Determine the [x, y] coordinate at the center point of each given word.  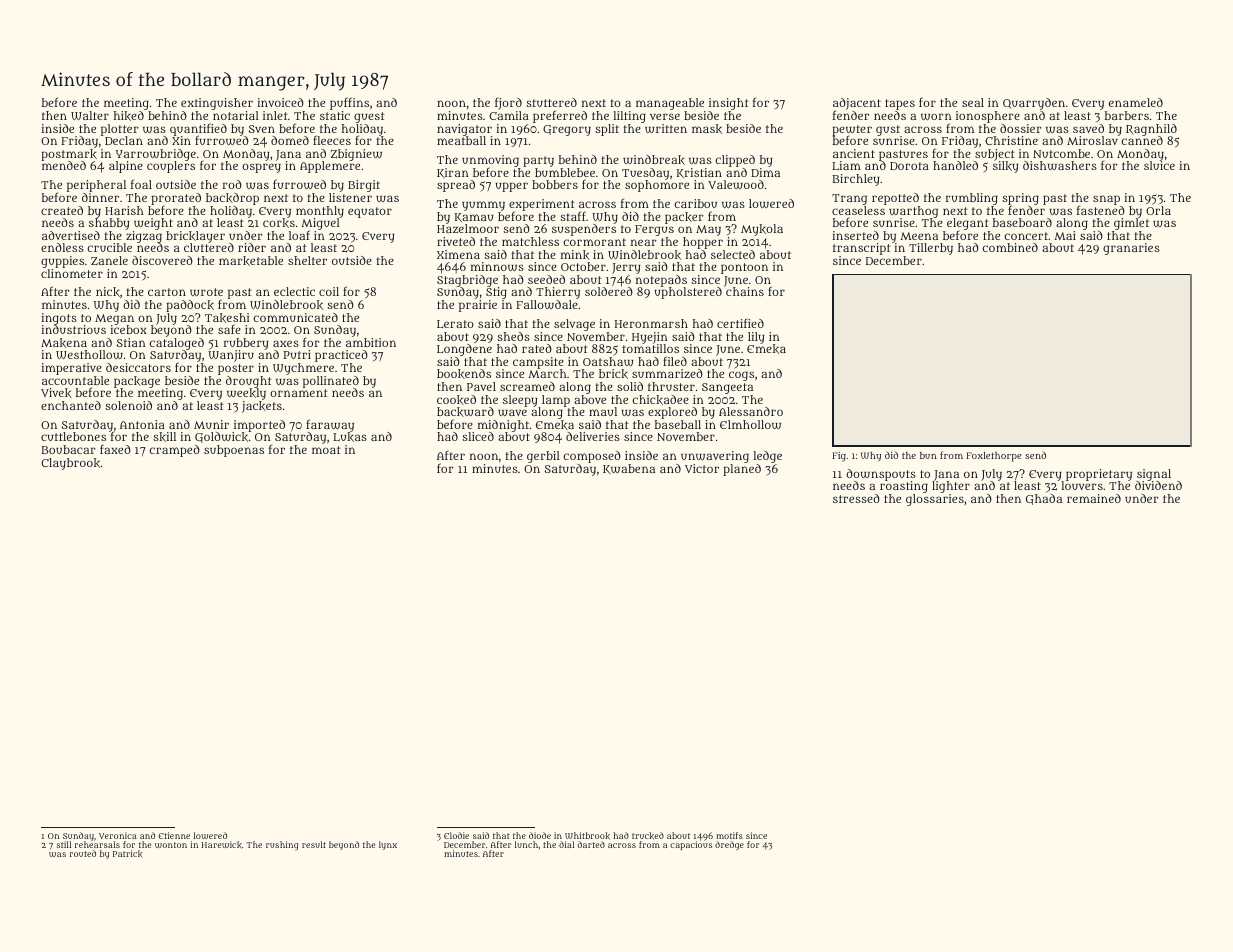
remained [1094, 498]
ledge [767, 457]
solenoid [128, 405]
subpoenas [234, 451]
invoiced [280, 102]
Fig [839, 457]
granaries [1131, 249]
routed [83, 853]
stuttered [551, 102]
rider [252, 247]
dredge [729, 845]
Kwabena [629, 469]
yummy [483, 206]
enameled [1136, 102]
